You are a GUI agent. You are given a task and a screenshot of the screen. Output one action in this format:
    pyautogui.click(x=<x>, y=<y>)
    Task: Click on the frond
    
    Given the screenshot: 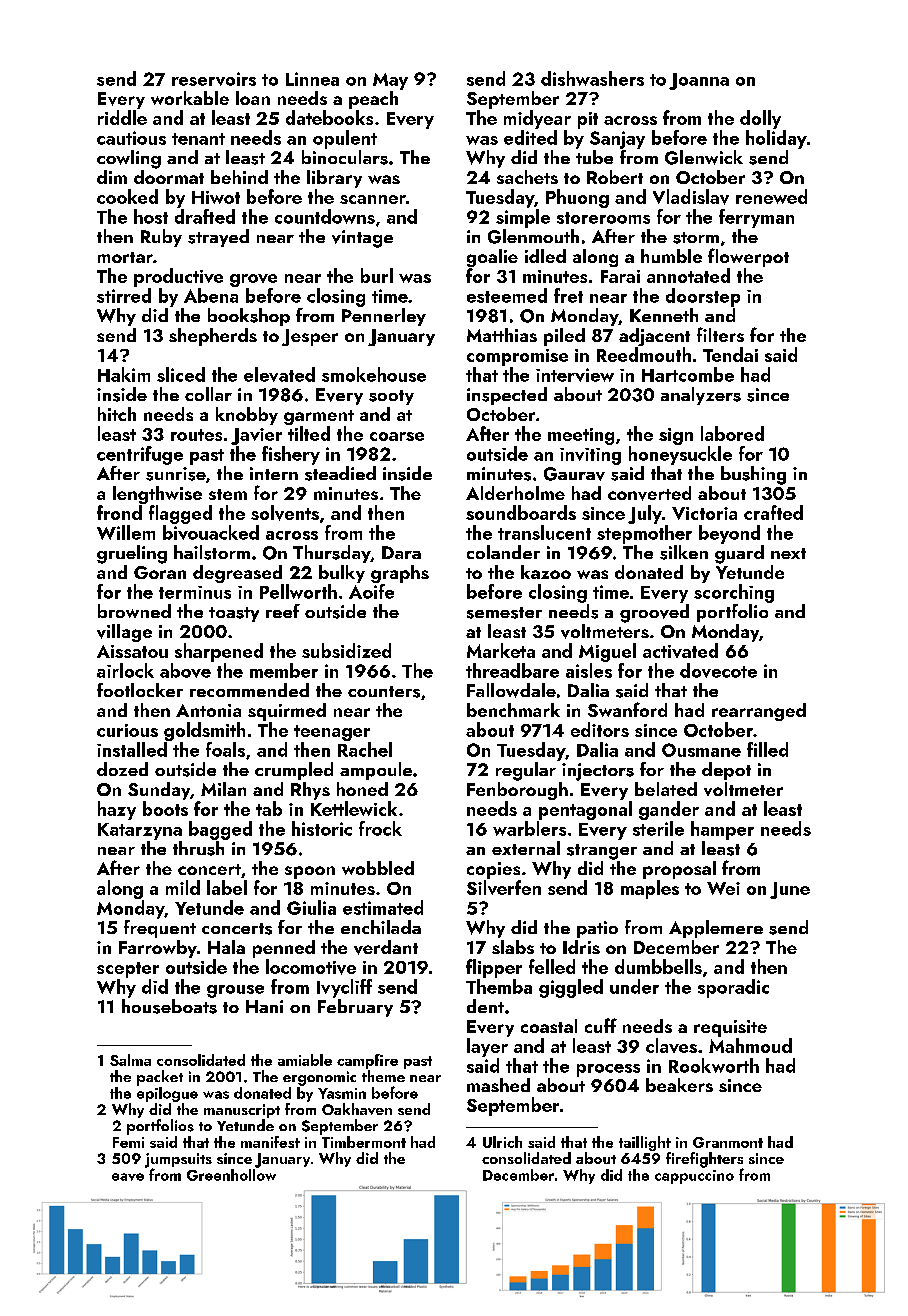 What is the action you would take?
    pyautogui.click(x=119, y=512)
